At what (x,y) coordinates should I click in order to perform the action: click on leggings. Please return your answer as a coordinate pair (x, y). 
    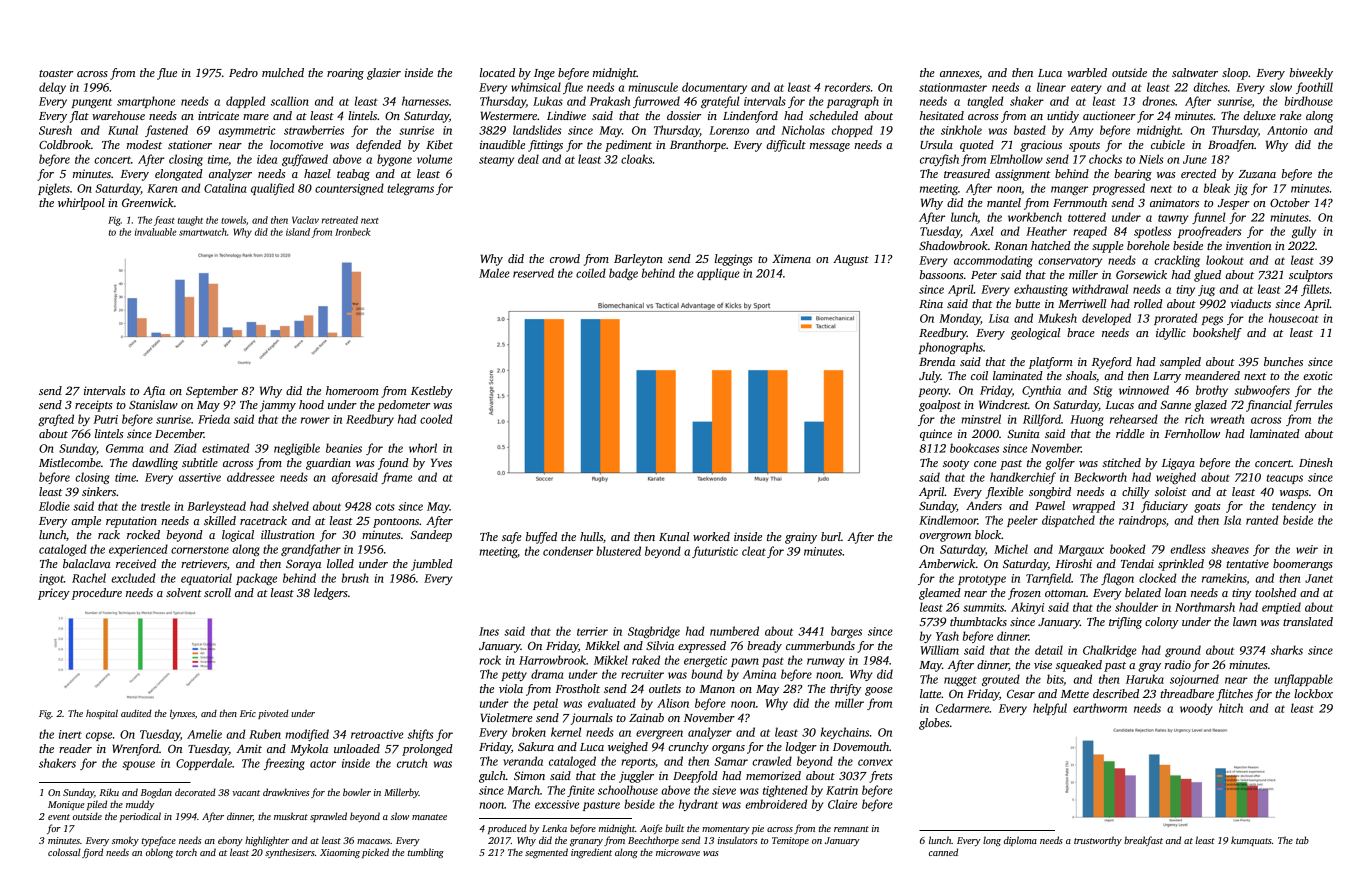
    Looking at the image, I should click on (734, 260).
